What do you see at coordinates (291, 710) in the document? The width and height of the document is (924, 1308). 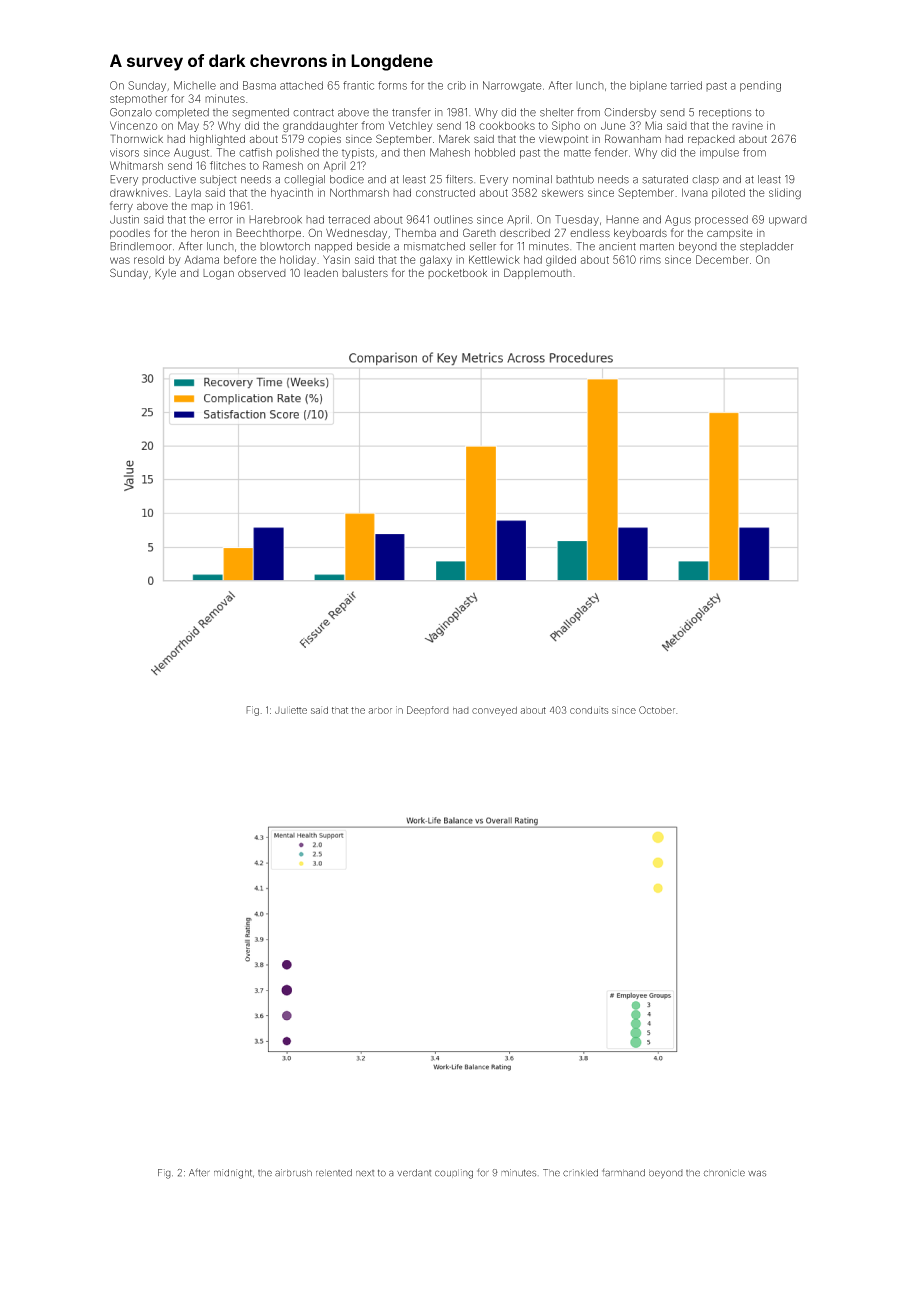 I see `Juliette` at bounding box center [291, 710].
